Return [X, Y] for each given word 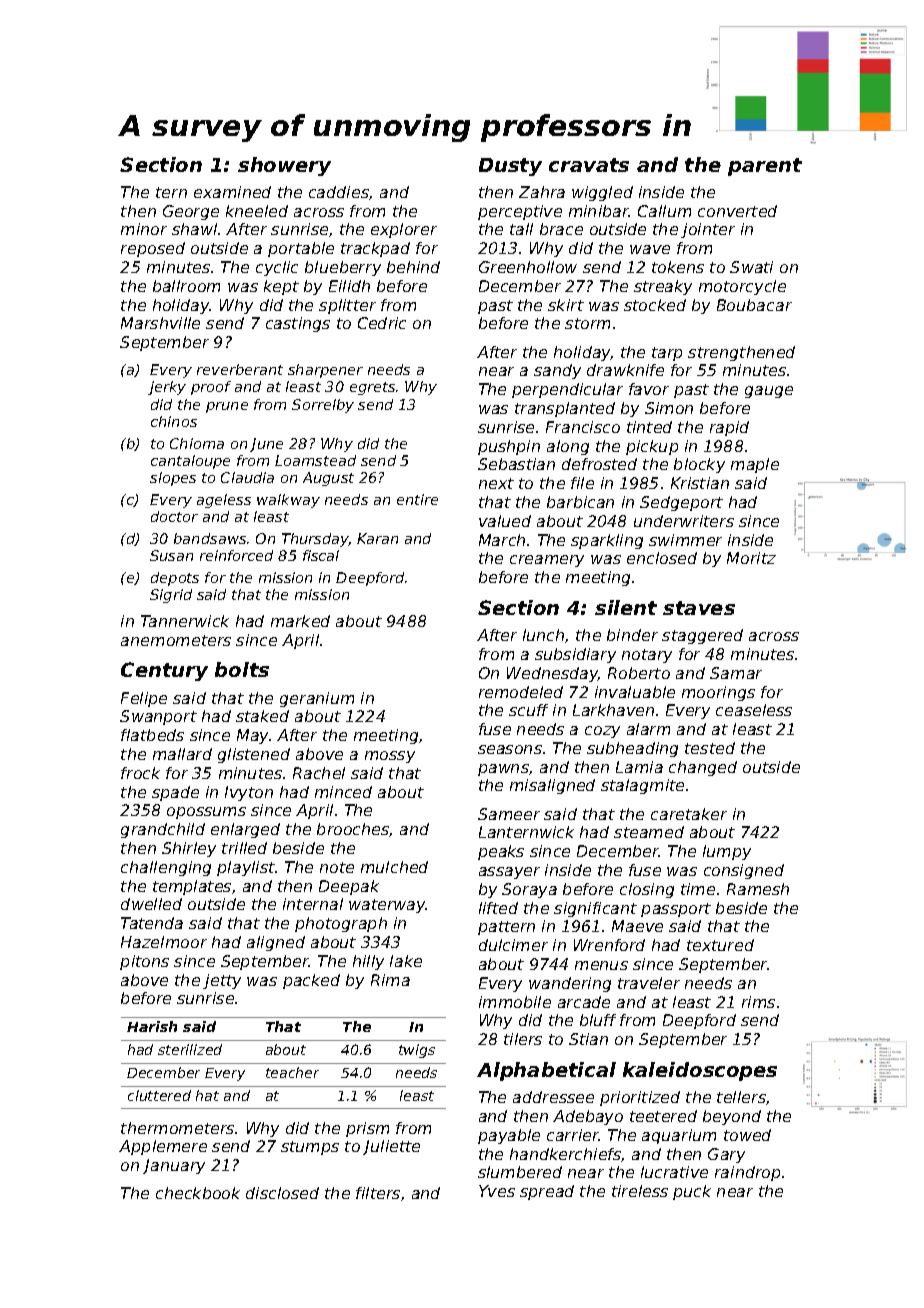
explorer [404, 230]
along [568, 447]
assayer [509, 873]
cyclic [277, 268]
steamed [649, 832]
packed [311, 981]
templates [192, 887]
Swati [751, 267]
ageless [224, 501]
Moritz [751, 558]
